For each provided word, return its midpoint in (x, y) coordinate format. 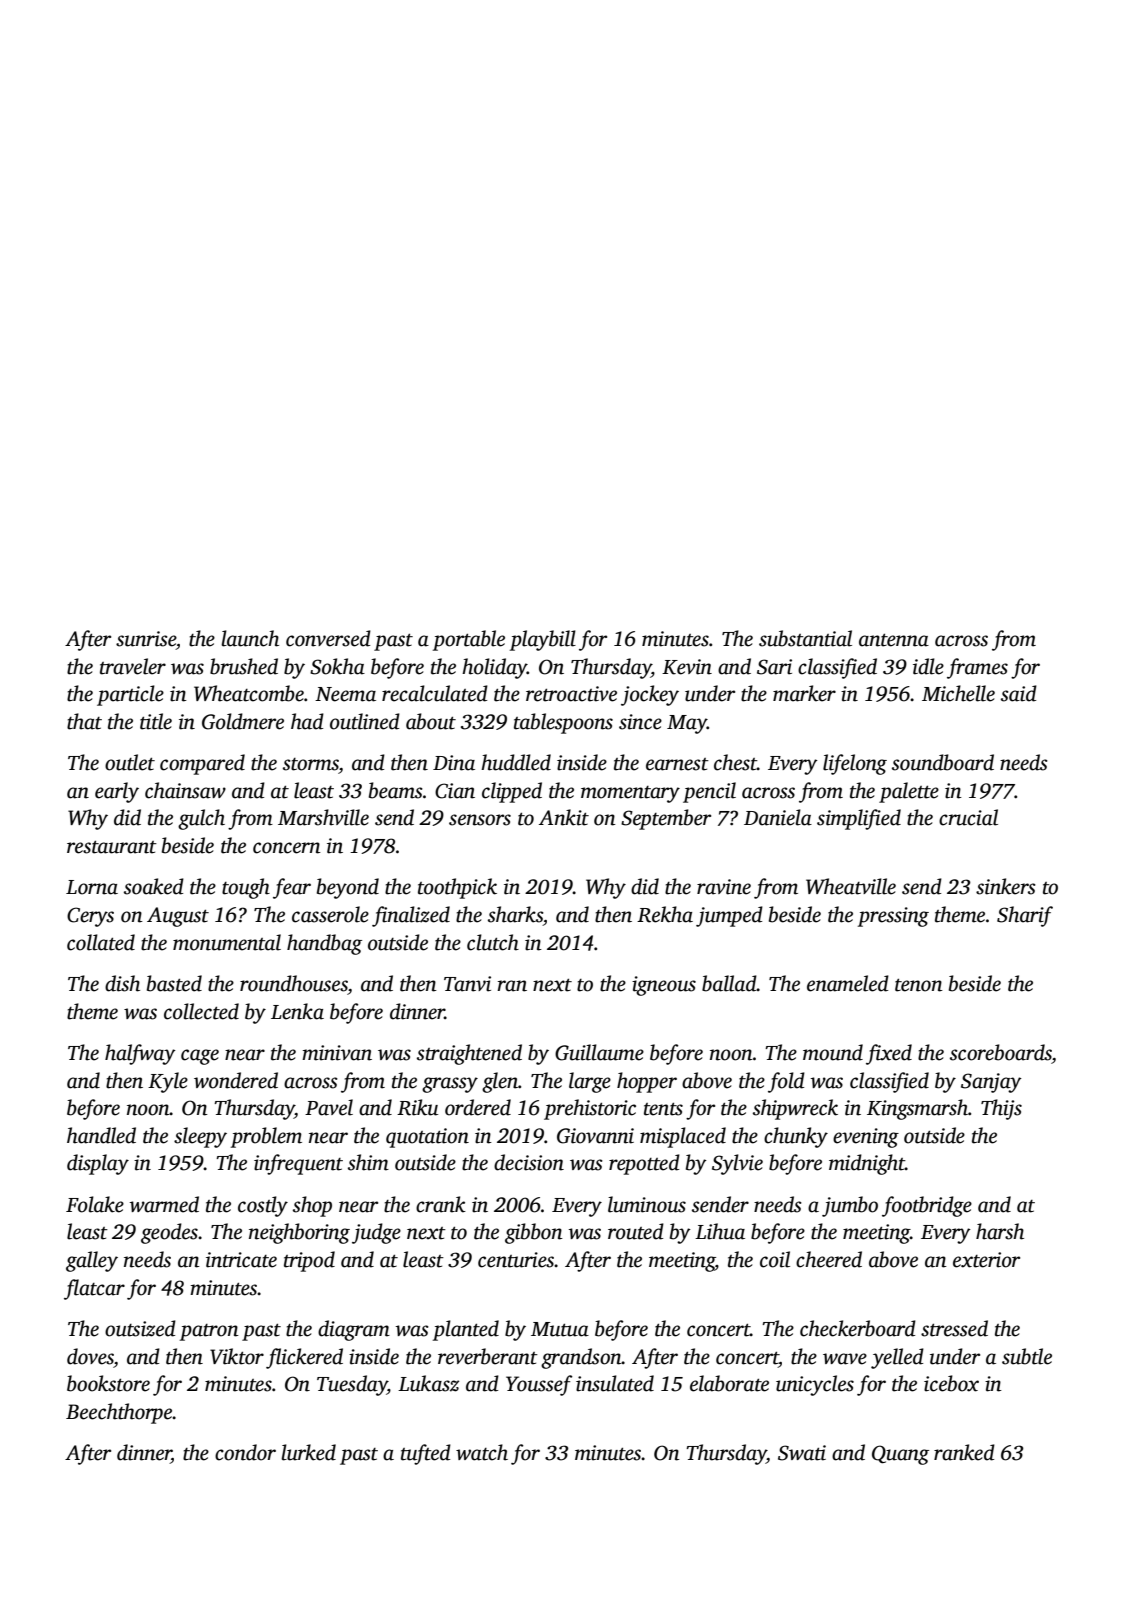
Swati (802, 1453)
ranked (964, 1452)
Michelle (958, 693)
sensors (480, 820)
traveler (133, 666)
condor (245, 1452)
